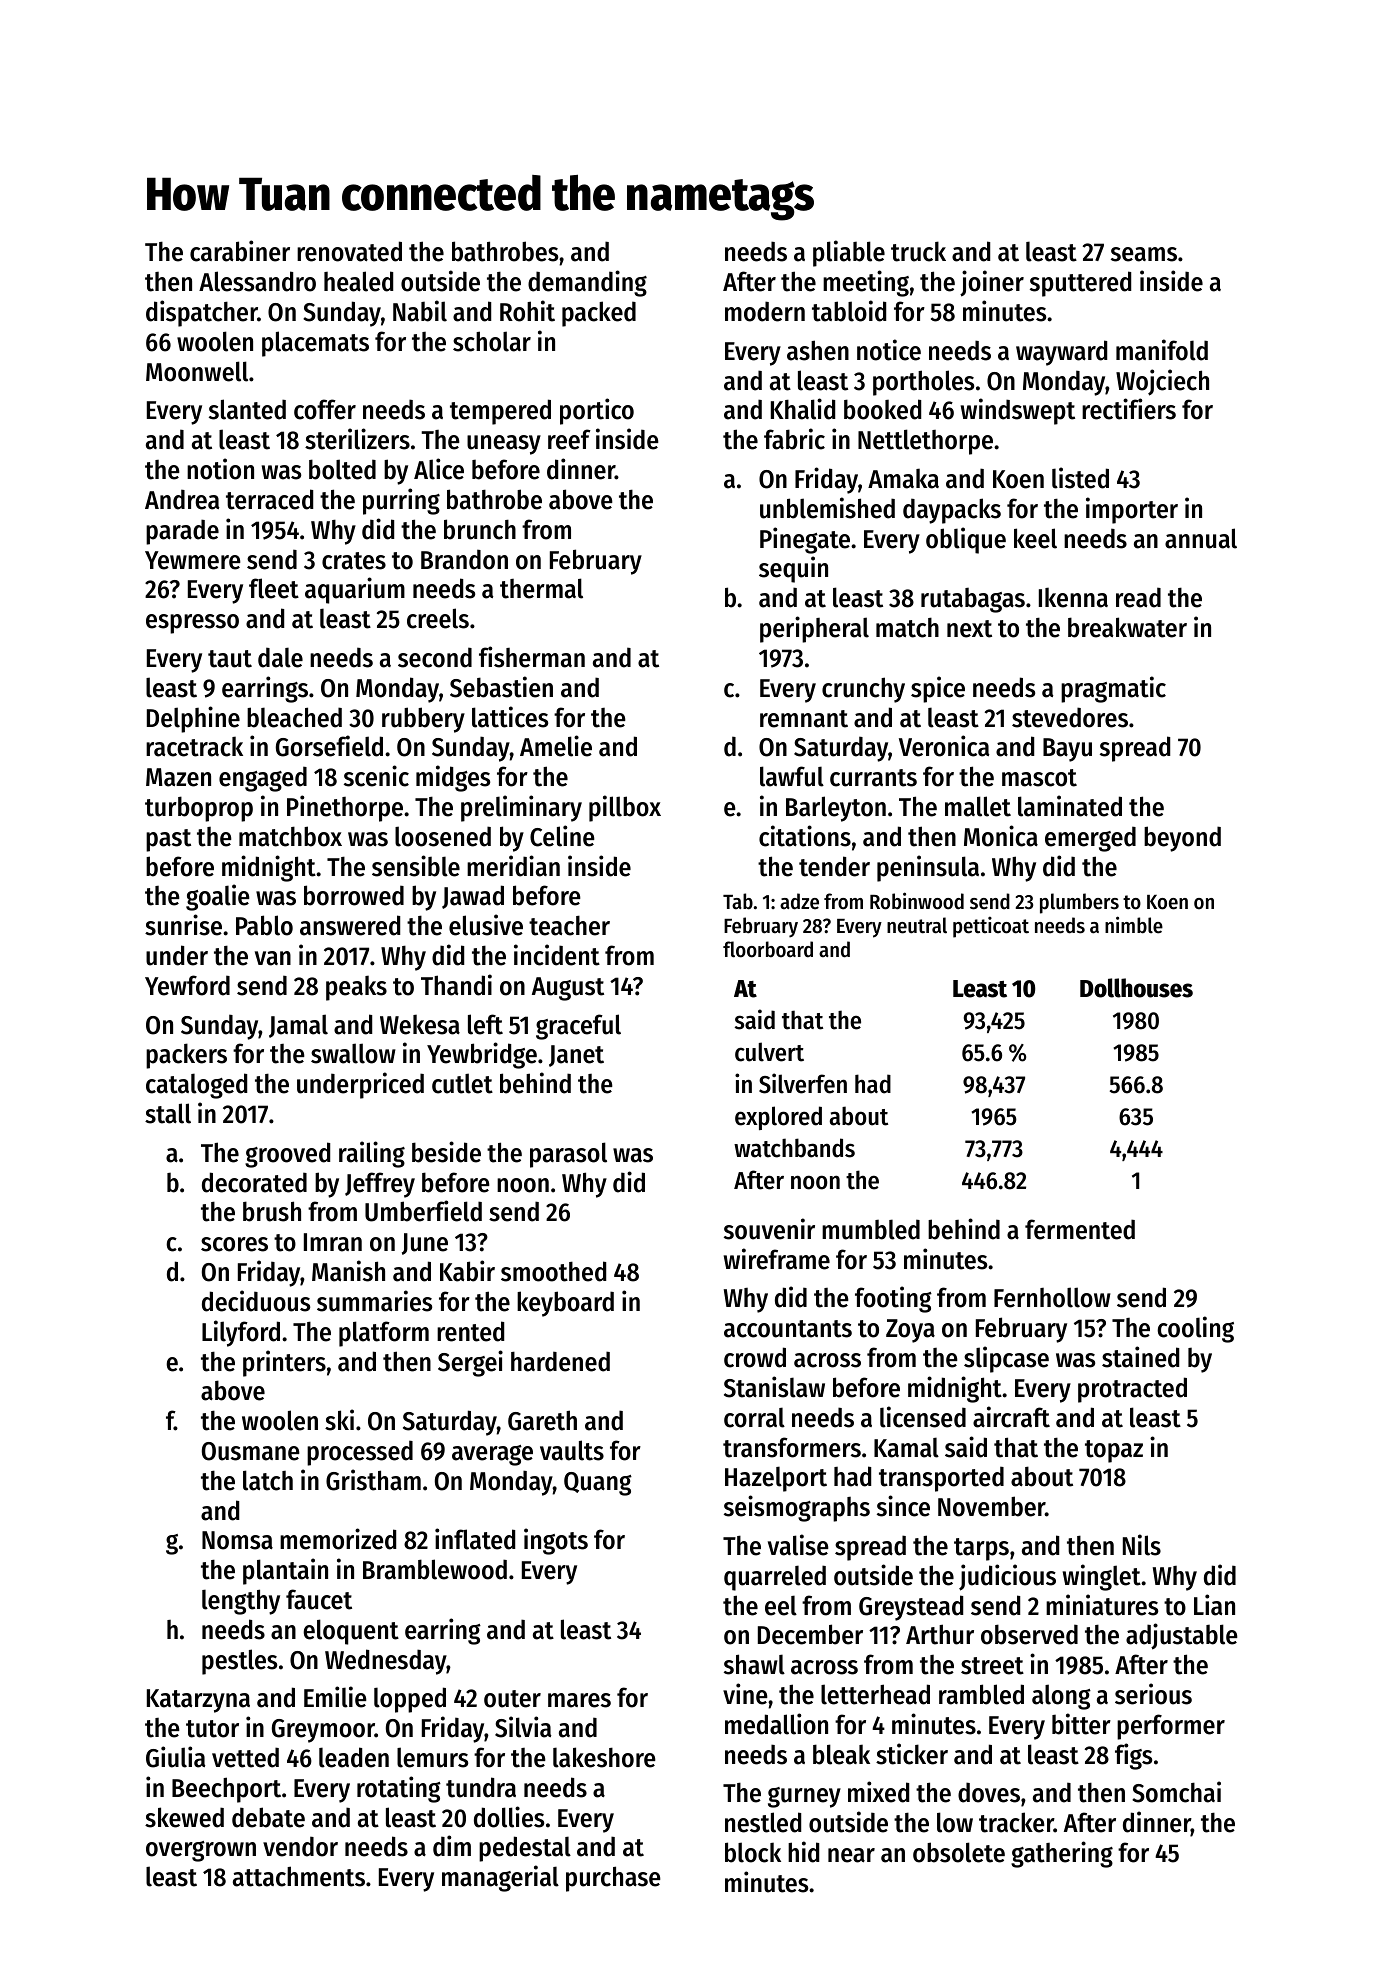 Image resolution: width=1386 pixels, height=1969 pixels. What do you see at coordinates (1144, 254) in the page?
I see `seams` at bounding box center [1144, 254].
